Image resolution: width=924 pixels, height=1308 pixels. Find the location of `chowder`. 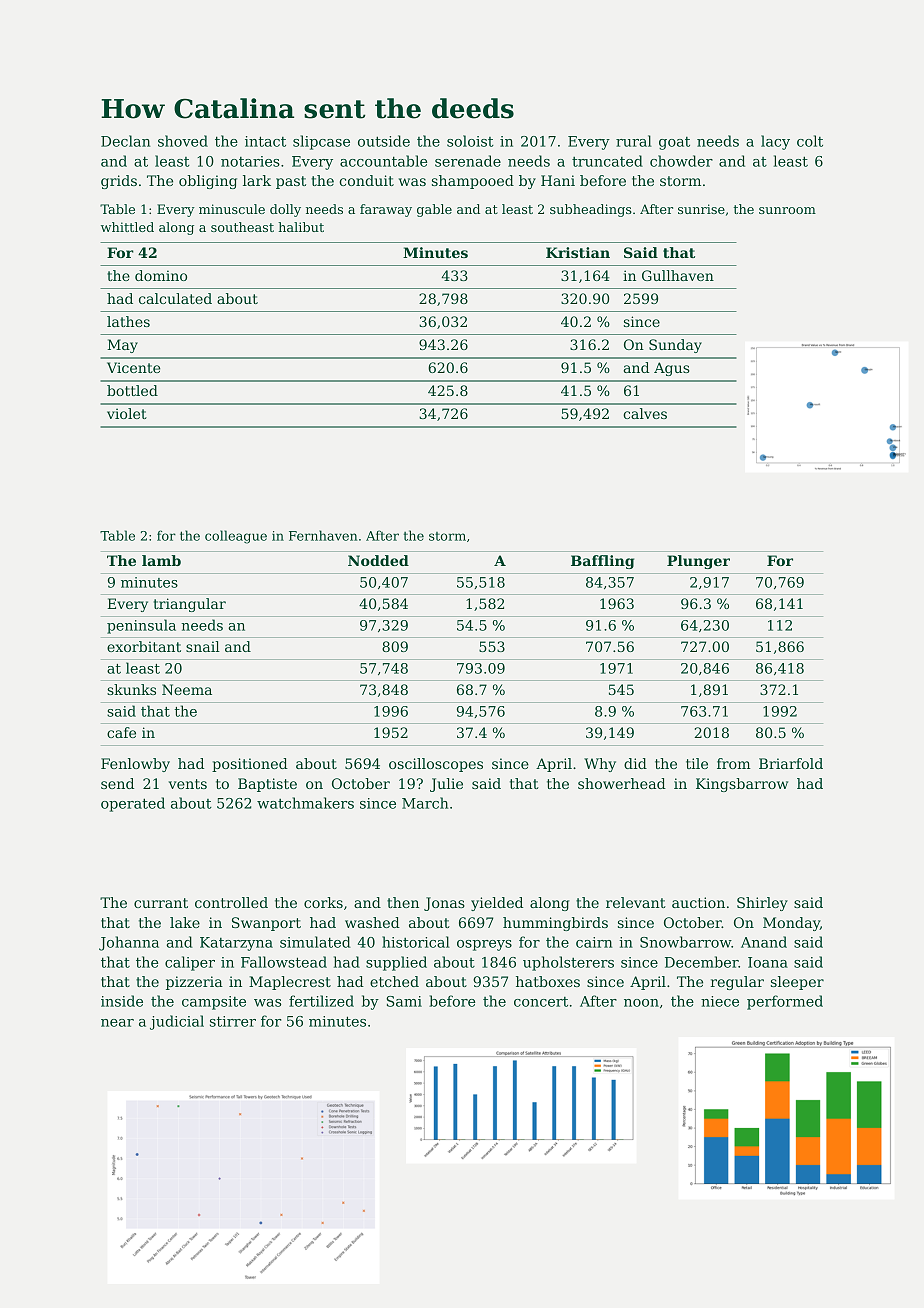

chowder is located at coordinates (681, 161).
